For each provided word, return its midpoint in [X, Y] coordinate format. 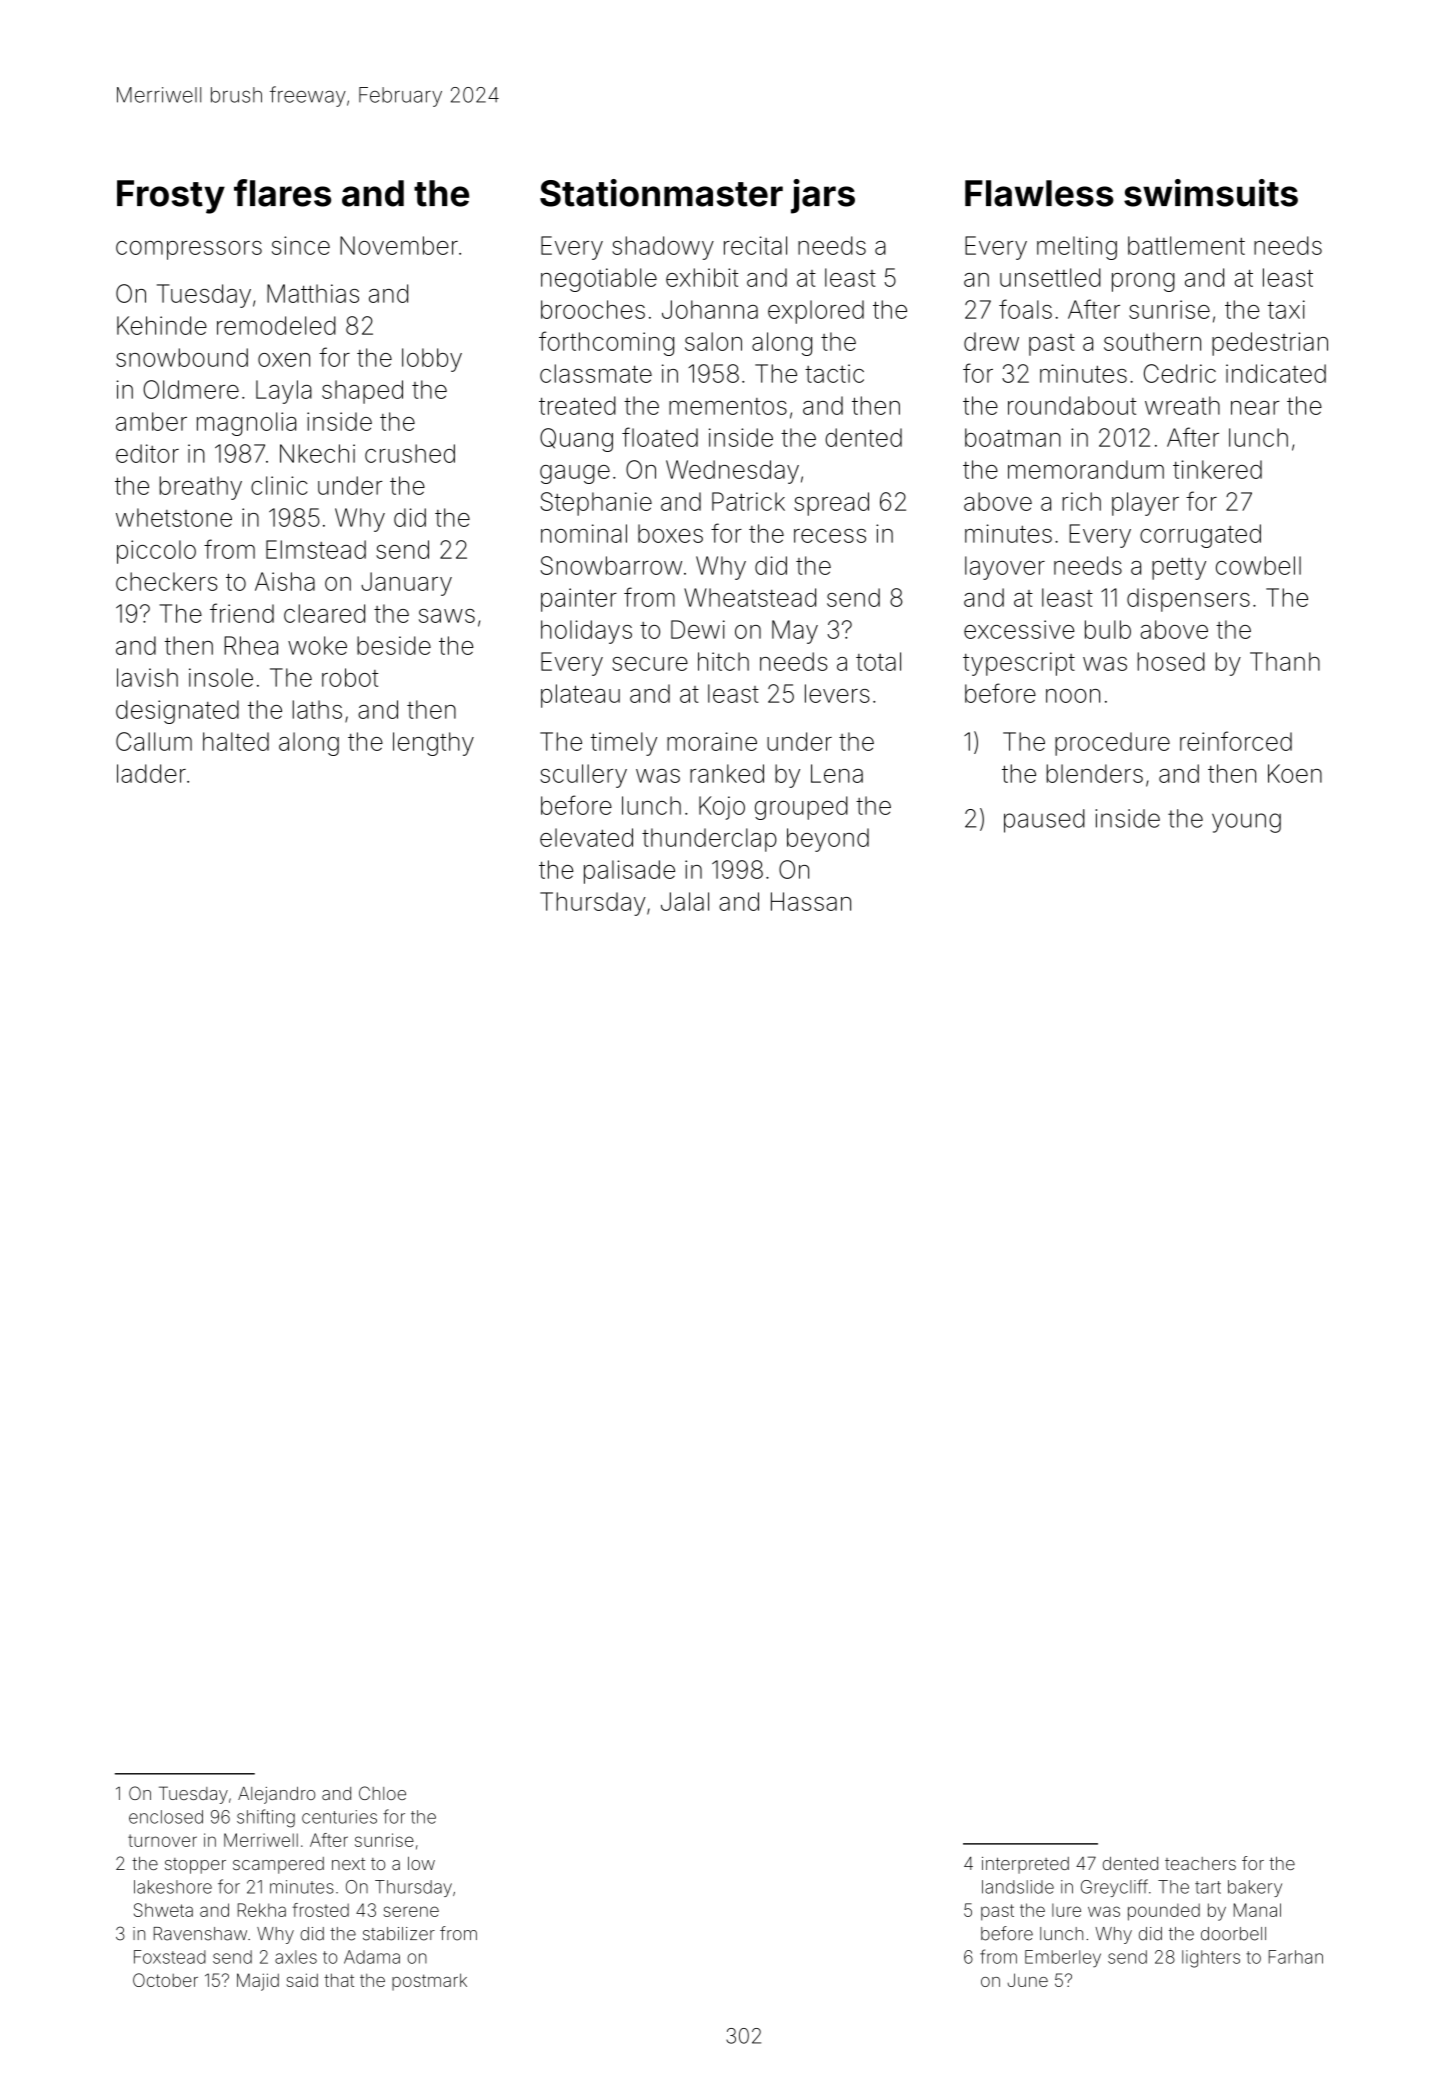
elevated [586, 837]
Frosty [171, 197]
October [165, 1980]
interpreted [1025, 1865]
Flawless [1039, 193]
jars [823, 196]
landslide [1018, 1887]
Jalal [685, 901]
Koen [1295, 773]
